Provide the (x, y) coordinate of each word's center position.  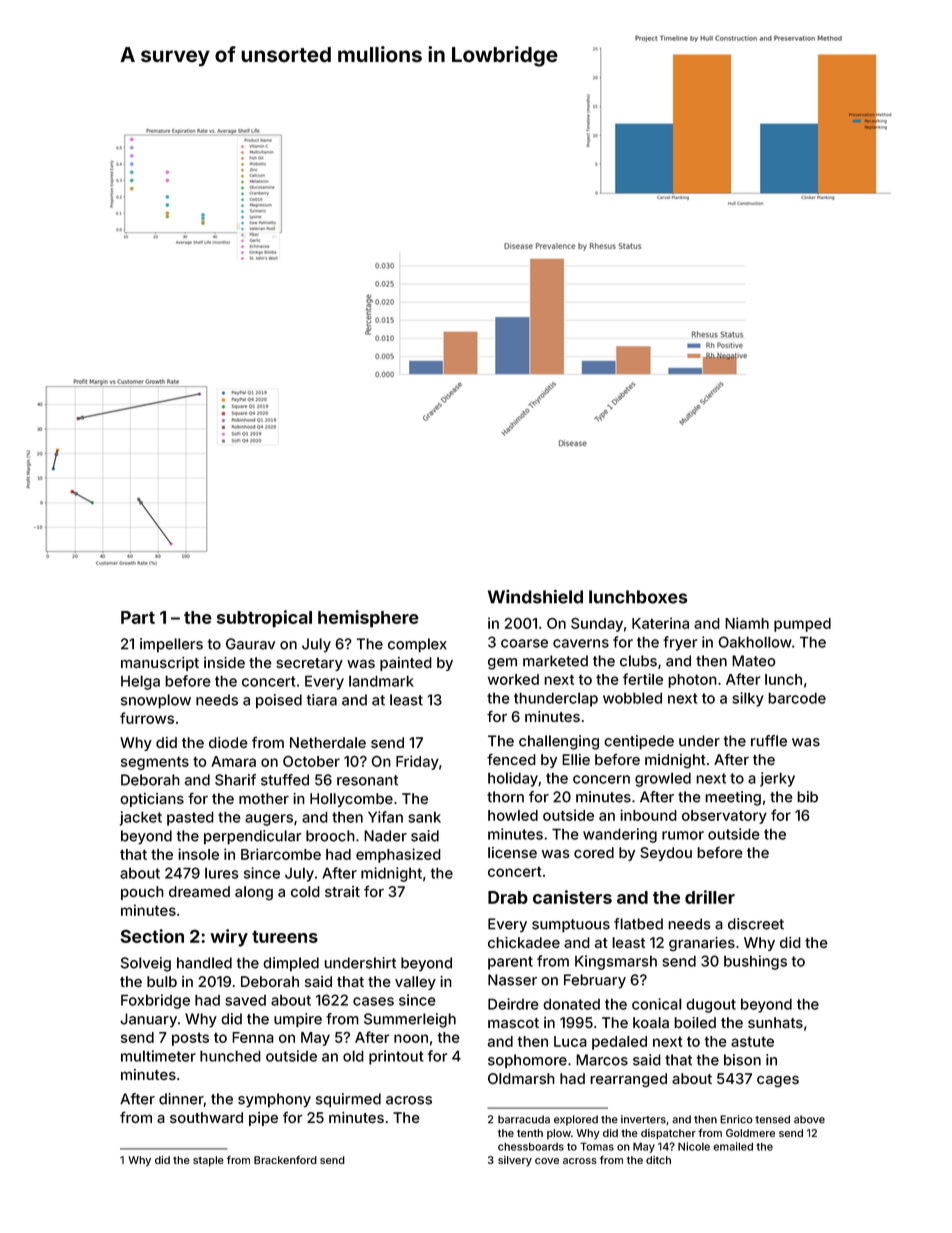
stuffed (285, 780)
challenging (559, 742)
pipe (263, 1119)
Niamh (747, 623)
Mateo (754, 661)
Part (138, 617)
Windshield (535, 596)
